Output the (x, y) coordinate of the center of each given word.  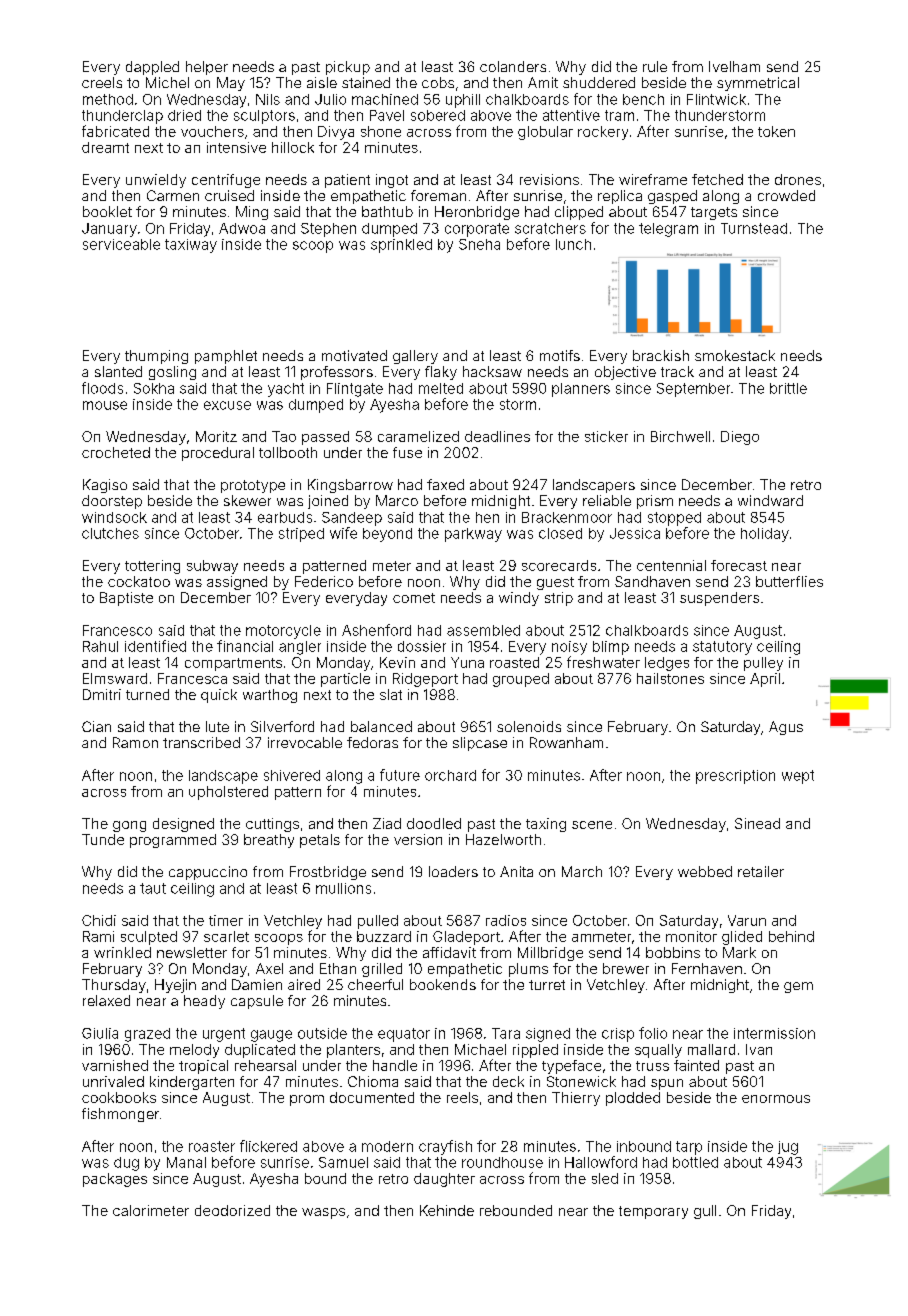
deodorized (232, 1210)
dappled (152, 68)
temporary (653, 1212)
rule (655, 66)
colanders (513, 66)
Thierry (576, 1099)
